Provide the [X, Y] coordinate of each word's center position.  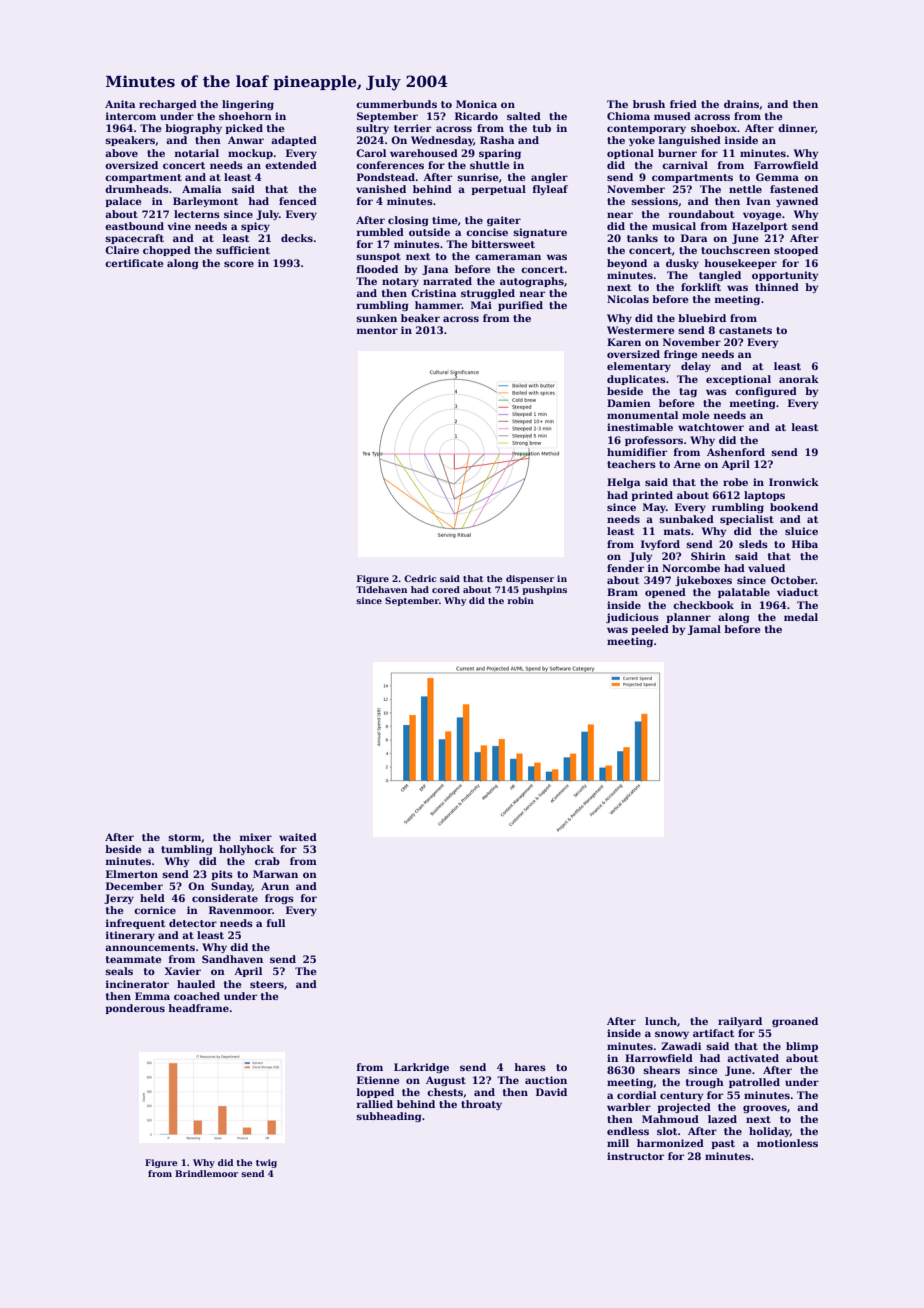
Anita [120, 104]
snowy [672, 1035]
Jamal [704, 630]
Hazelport [760, 227]
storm [184, 837]
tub [542, 128]
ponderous [135, 1009]
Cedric [420, 578]
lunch [661, 1021]
